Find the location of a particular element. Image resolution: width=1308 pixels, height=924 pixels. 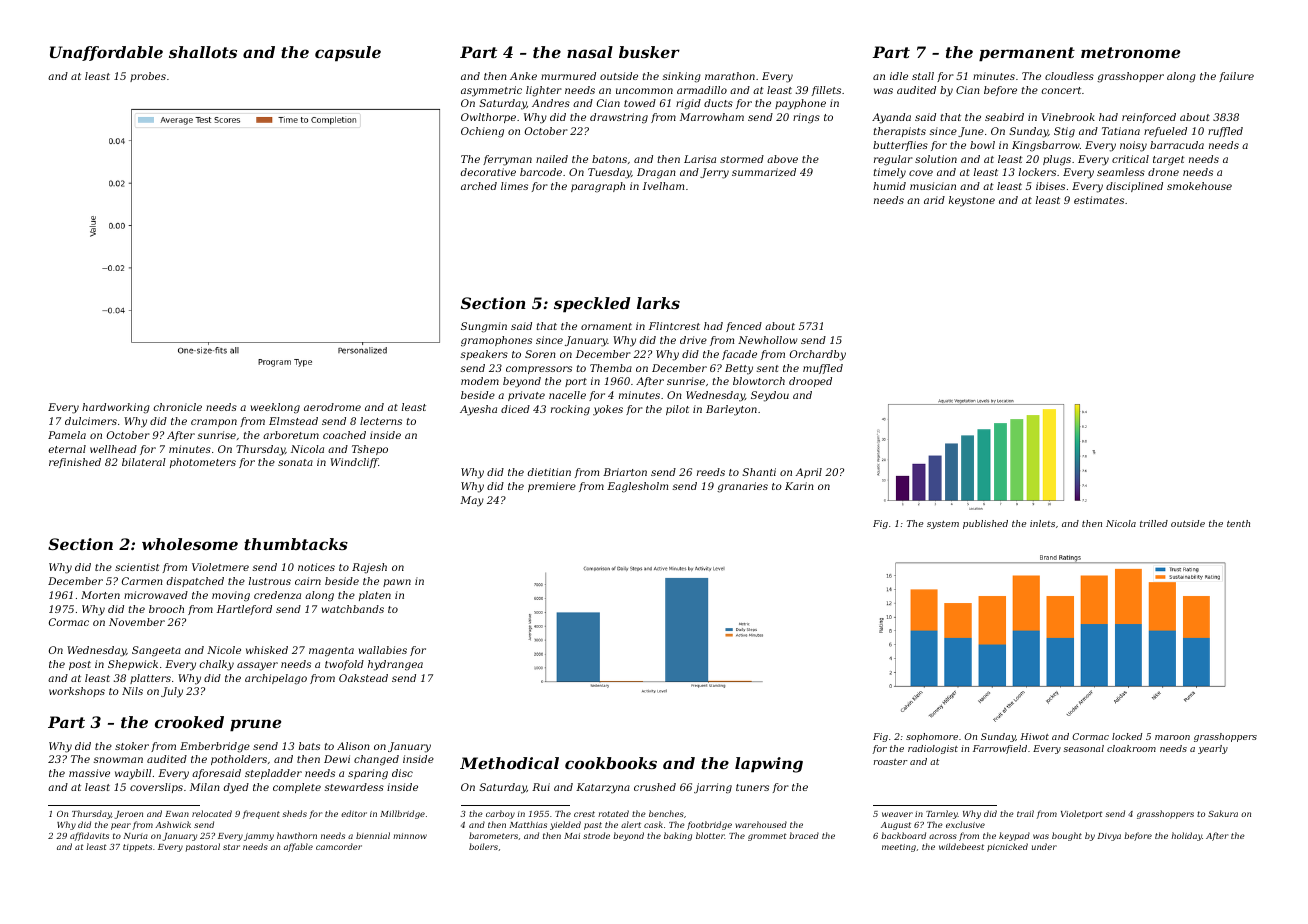

probes is located at coordinates (148, 77).
